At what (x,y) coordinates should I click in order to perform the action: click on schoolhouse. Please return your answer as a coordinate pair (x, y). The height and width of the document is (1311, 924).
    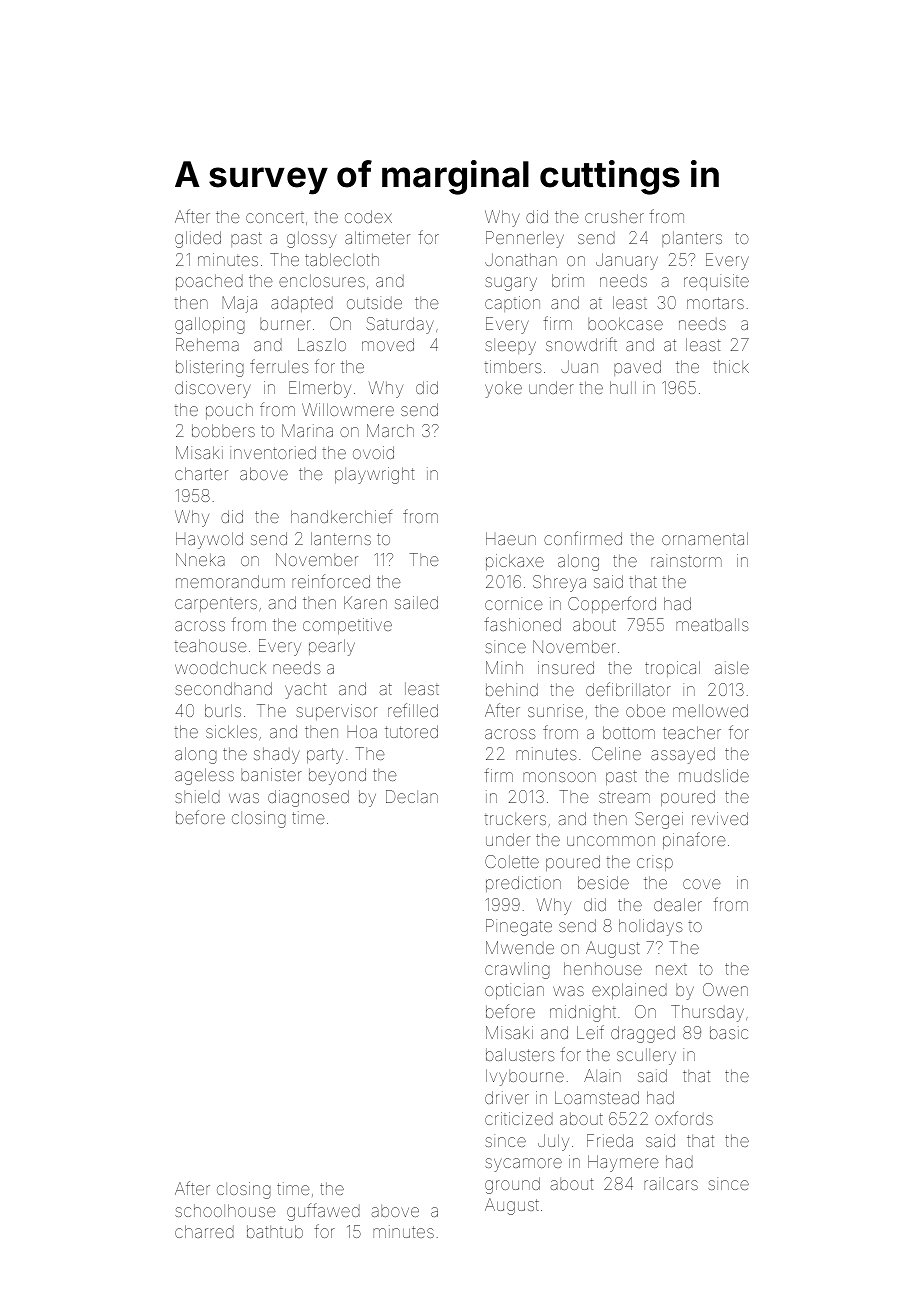
    Looking at the image, I should click on (225, 1210).
